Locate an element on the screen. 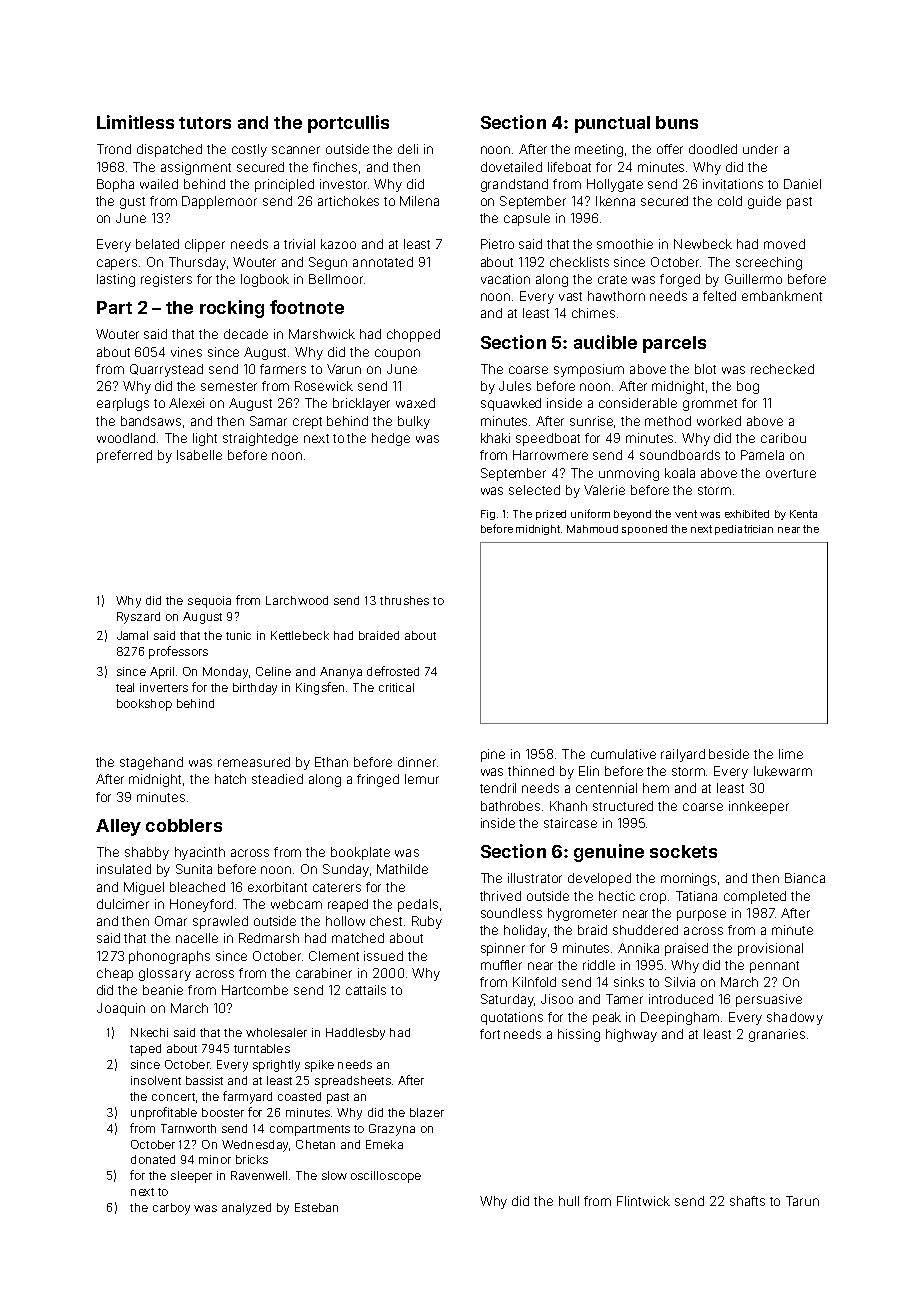 This screenshot has height=1308, width=924. critical is located at coordinates (396, 687).
